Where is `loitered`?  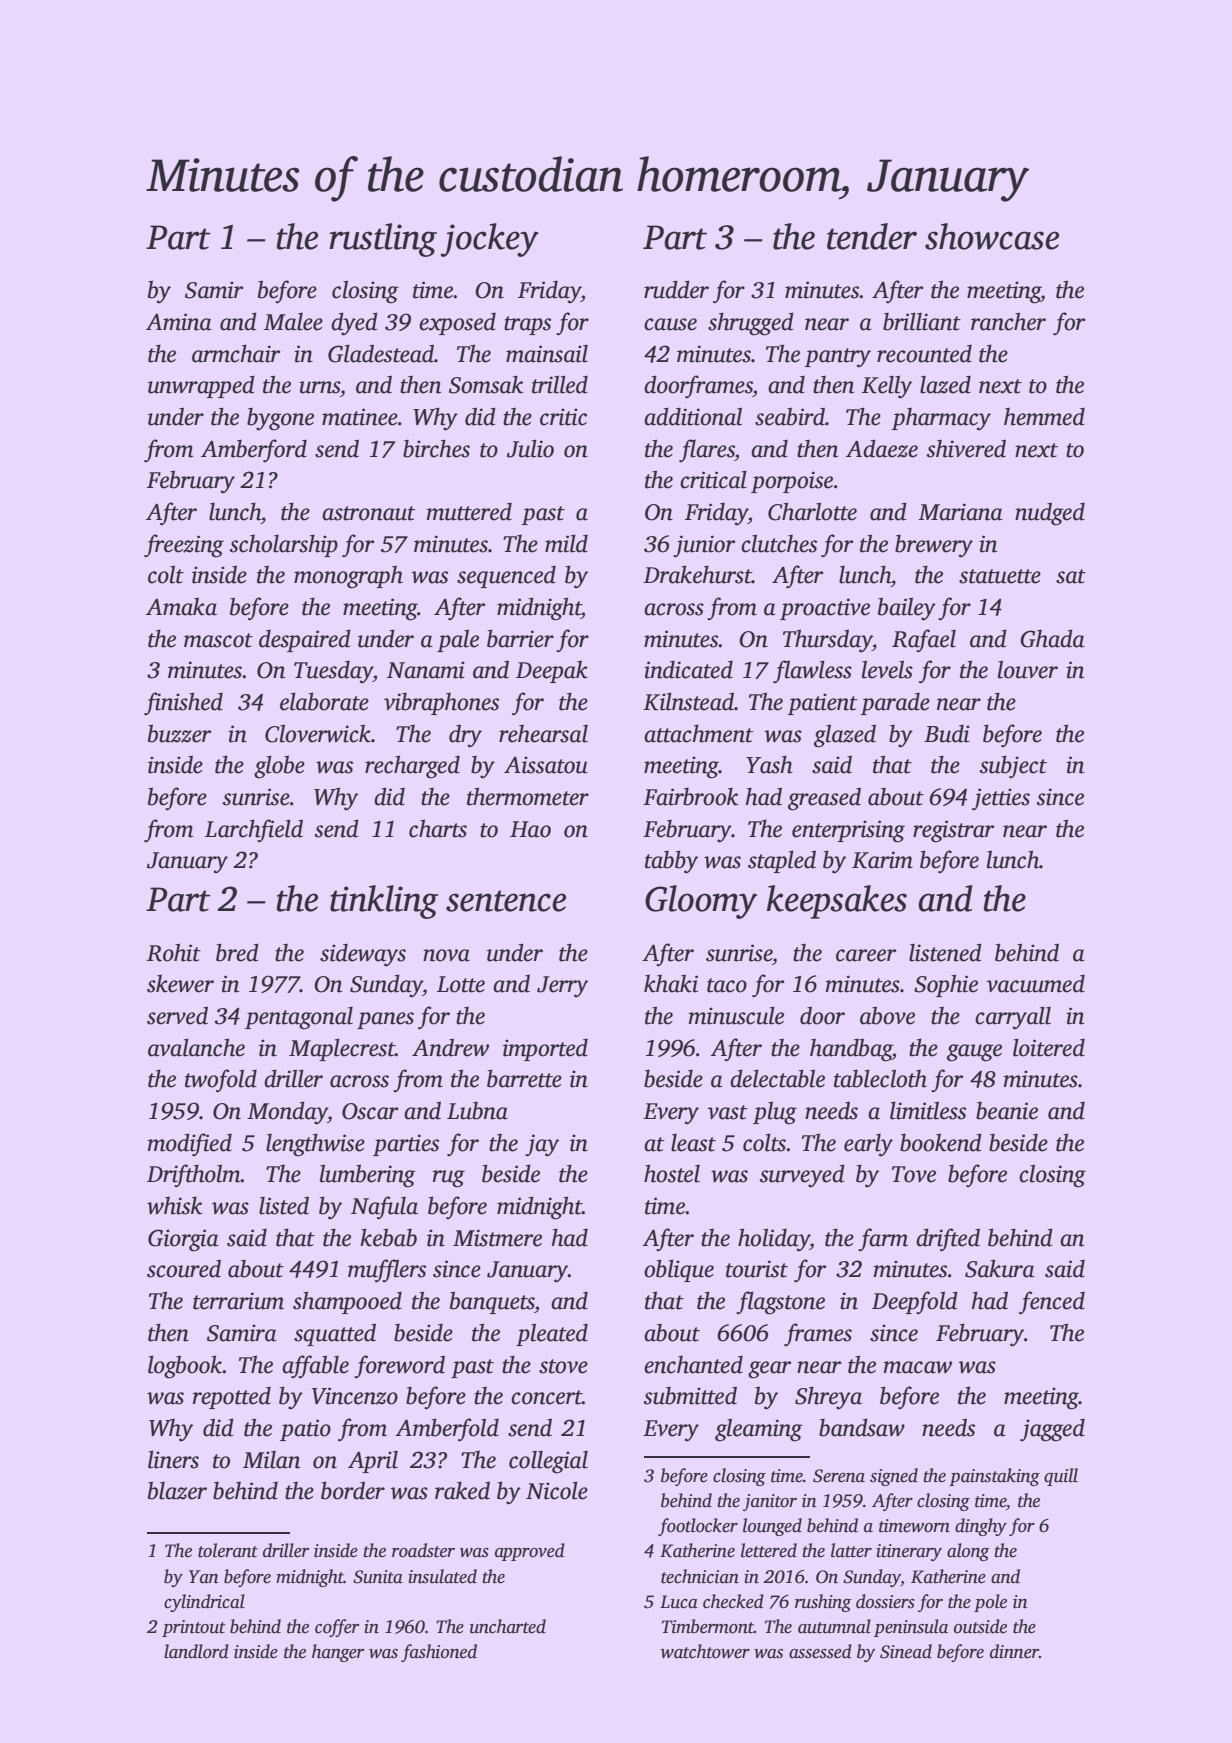
loitered is located at coordinates (1049, 1047).
